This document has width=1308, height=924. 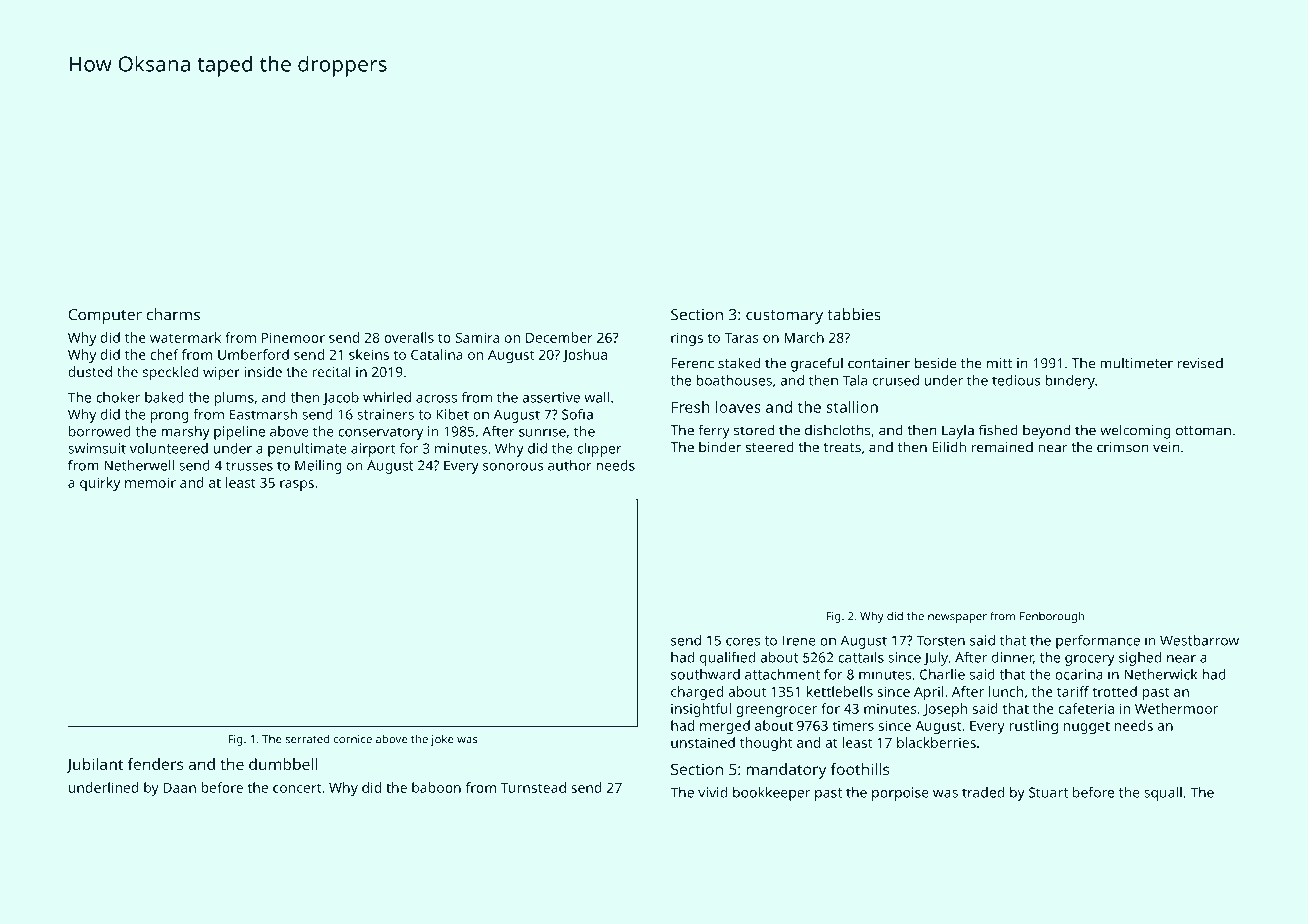 What do you see at coordinates (477, 337) in the document?
I see `Samira` at bounding box center [477, 337].
